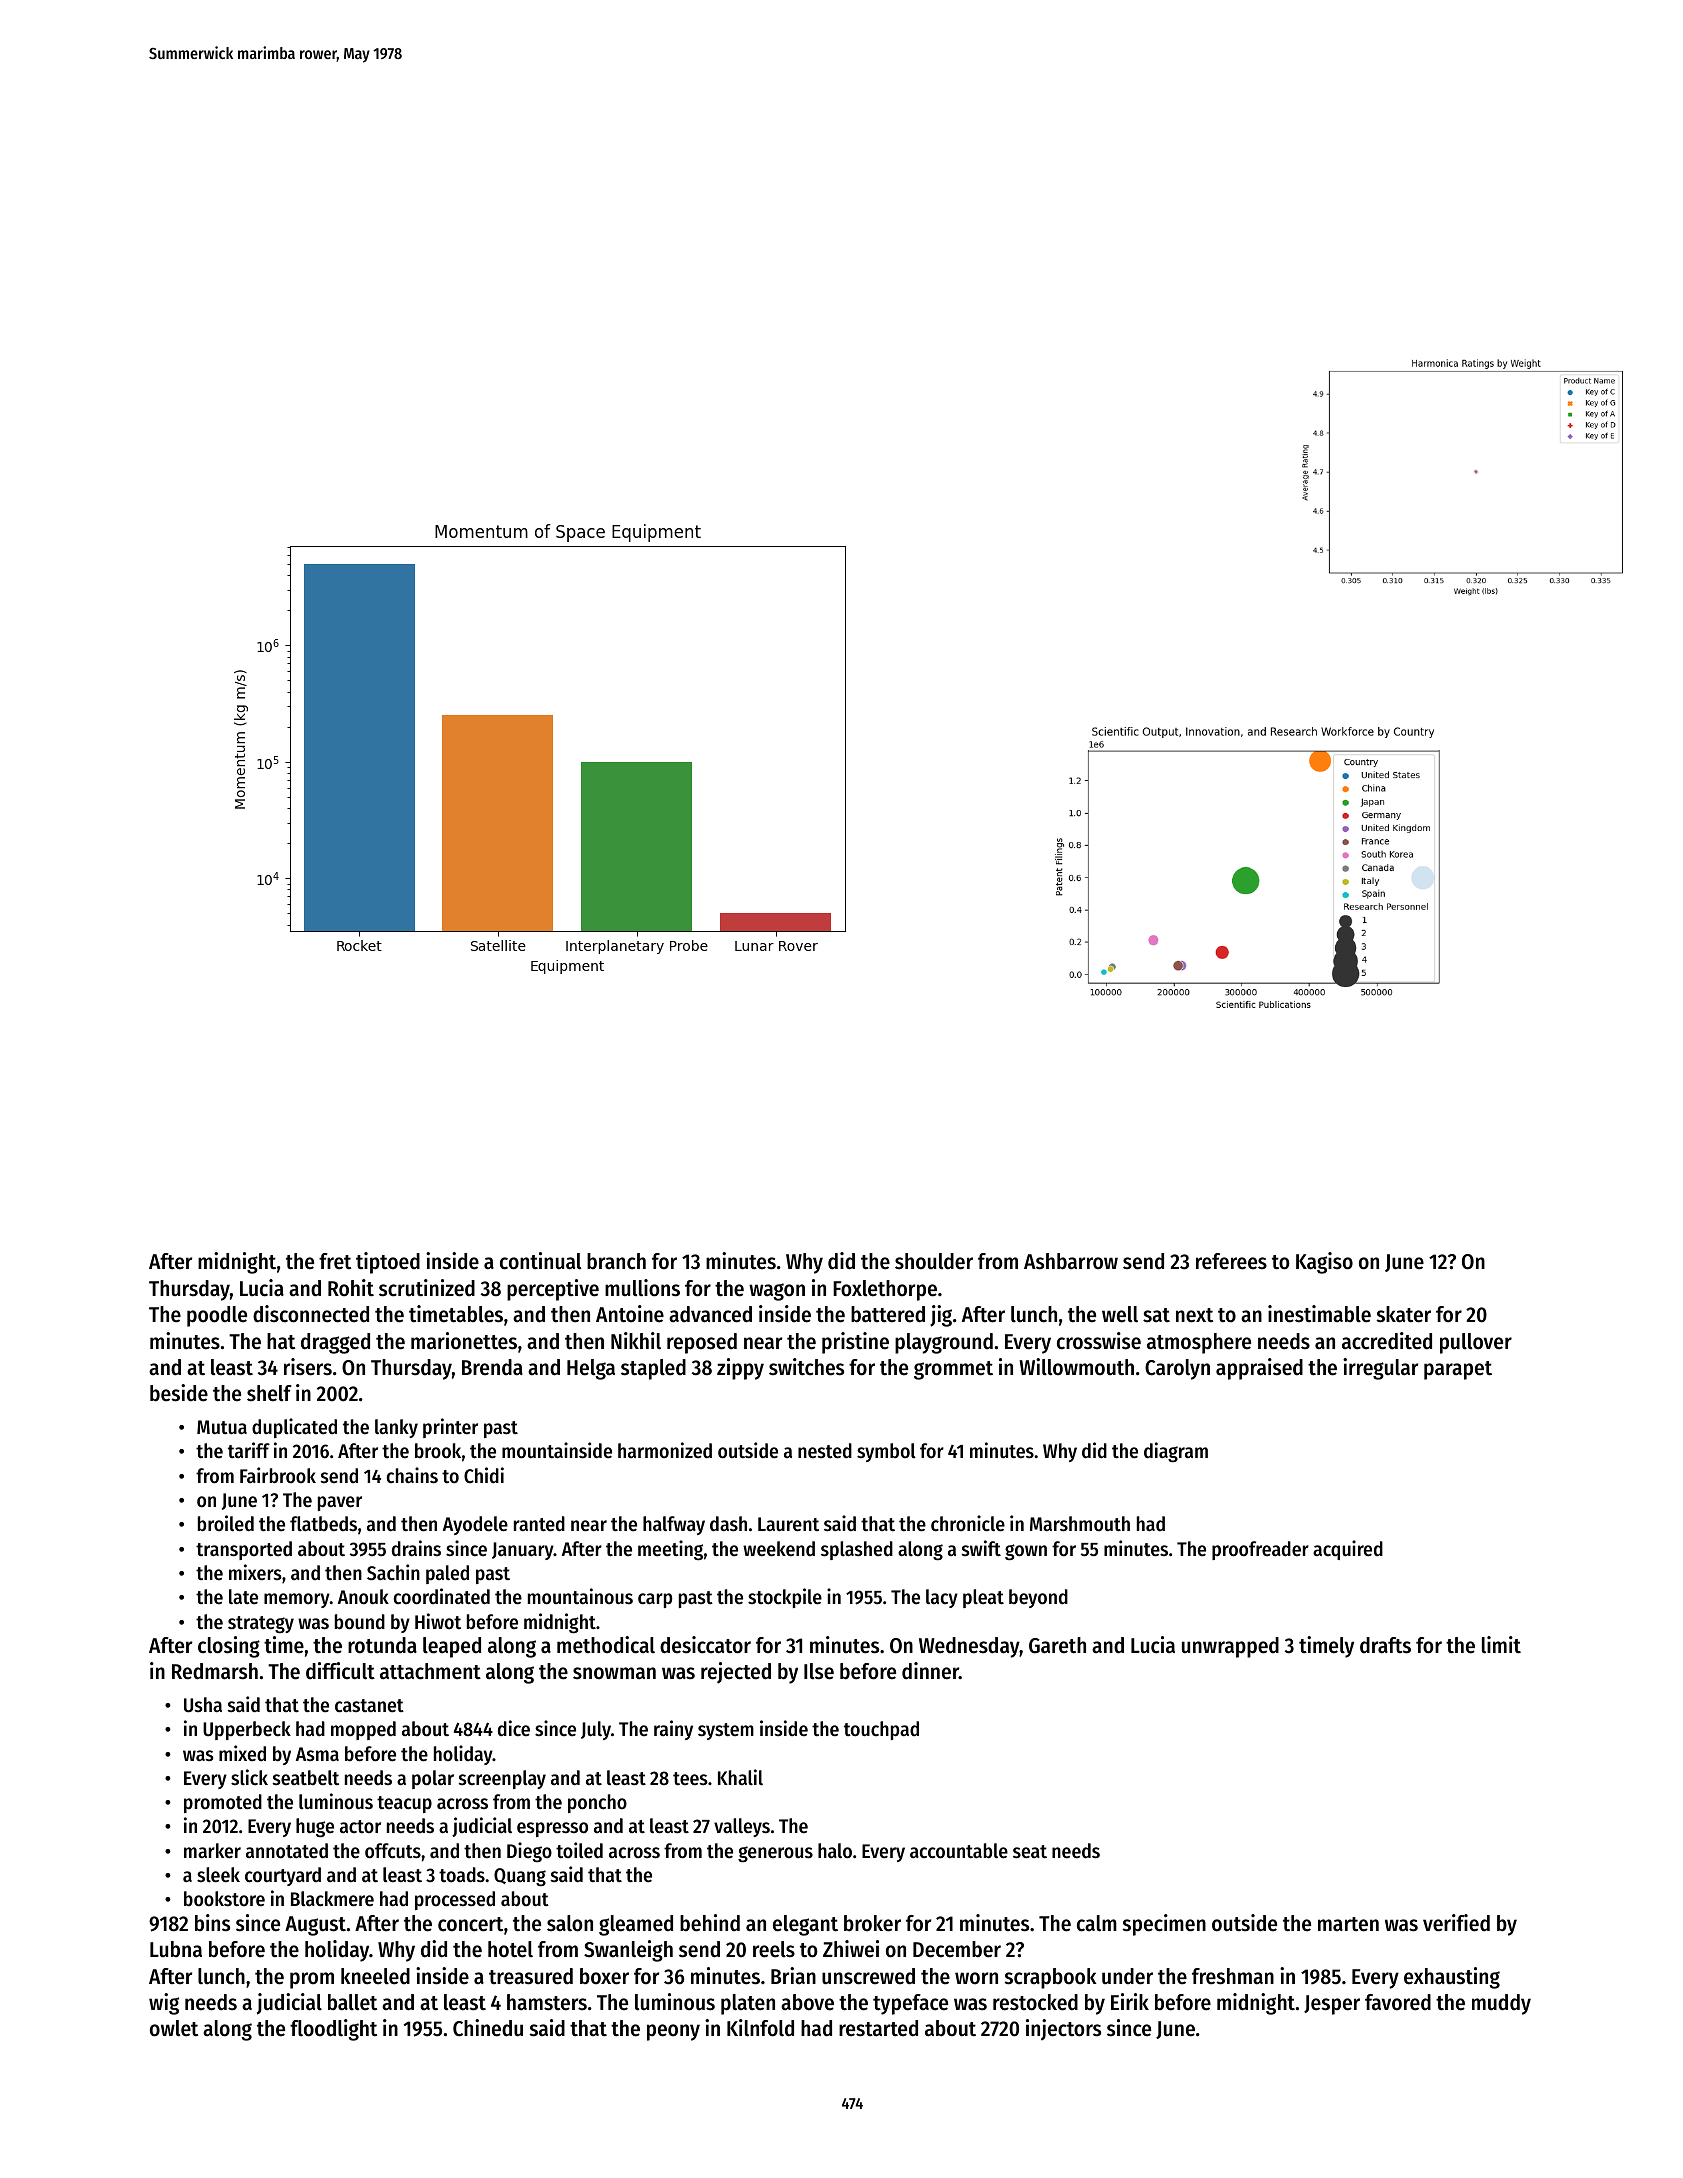 The height and width of the screenshot is (2178, 1683). Describe the element at coordinates (1385, 1645) in the screenshot. I see `drafts` at that location.
